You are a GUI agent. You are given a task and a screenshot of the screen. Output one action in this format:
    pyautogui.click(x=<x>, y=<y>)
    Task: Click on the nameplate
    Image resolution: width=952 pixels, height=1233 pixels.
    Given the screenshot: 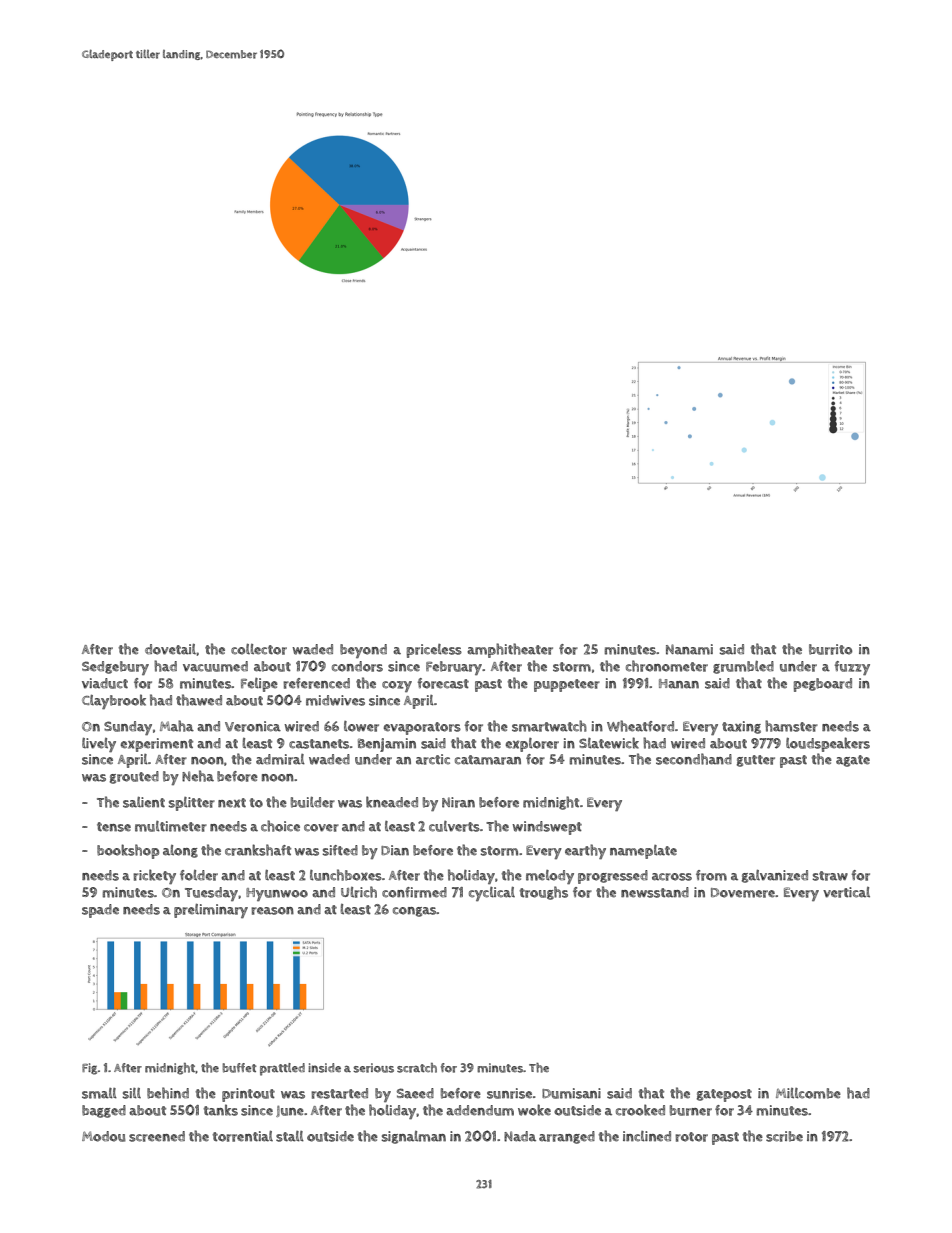 What is the action you would take?
    pyautogui.click(x=643, y=852)
